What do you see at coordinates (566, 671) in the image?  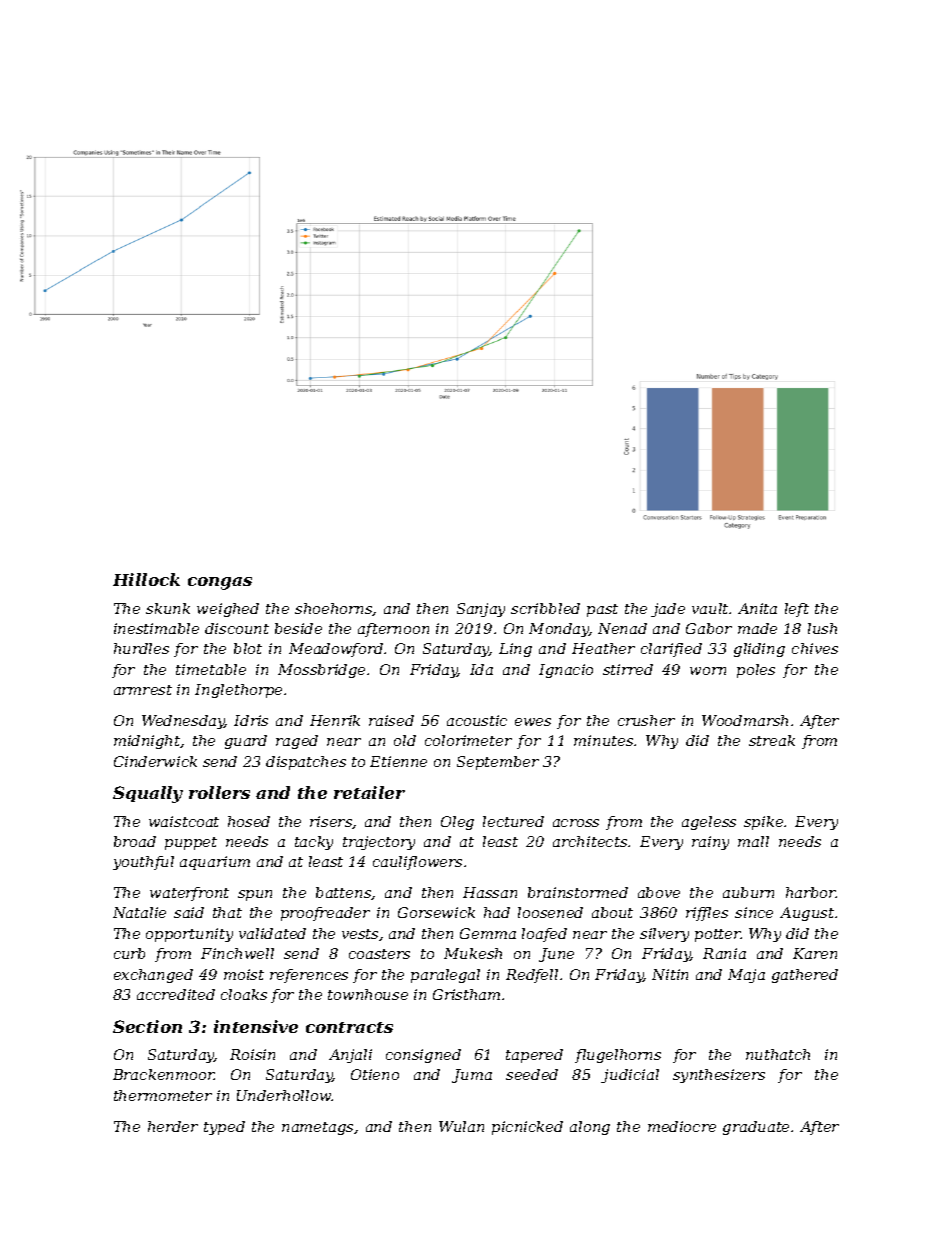 I see `Ignacio` at bounding box center [566, 671].
